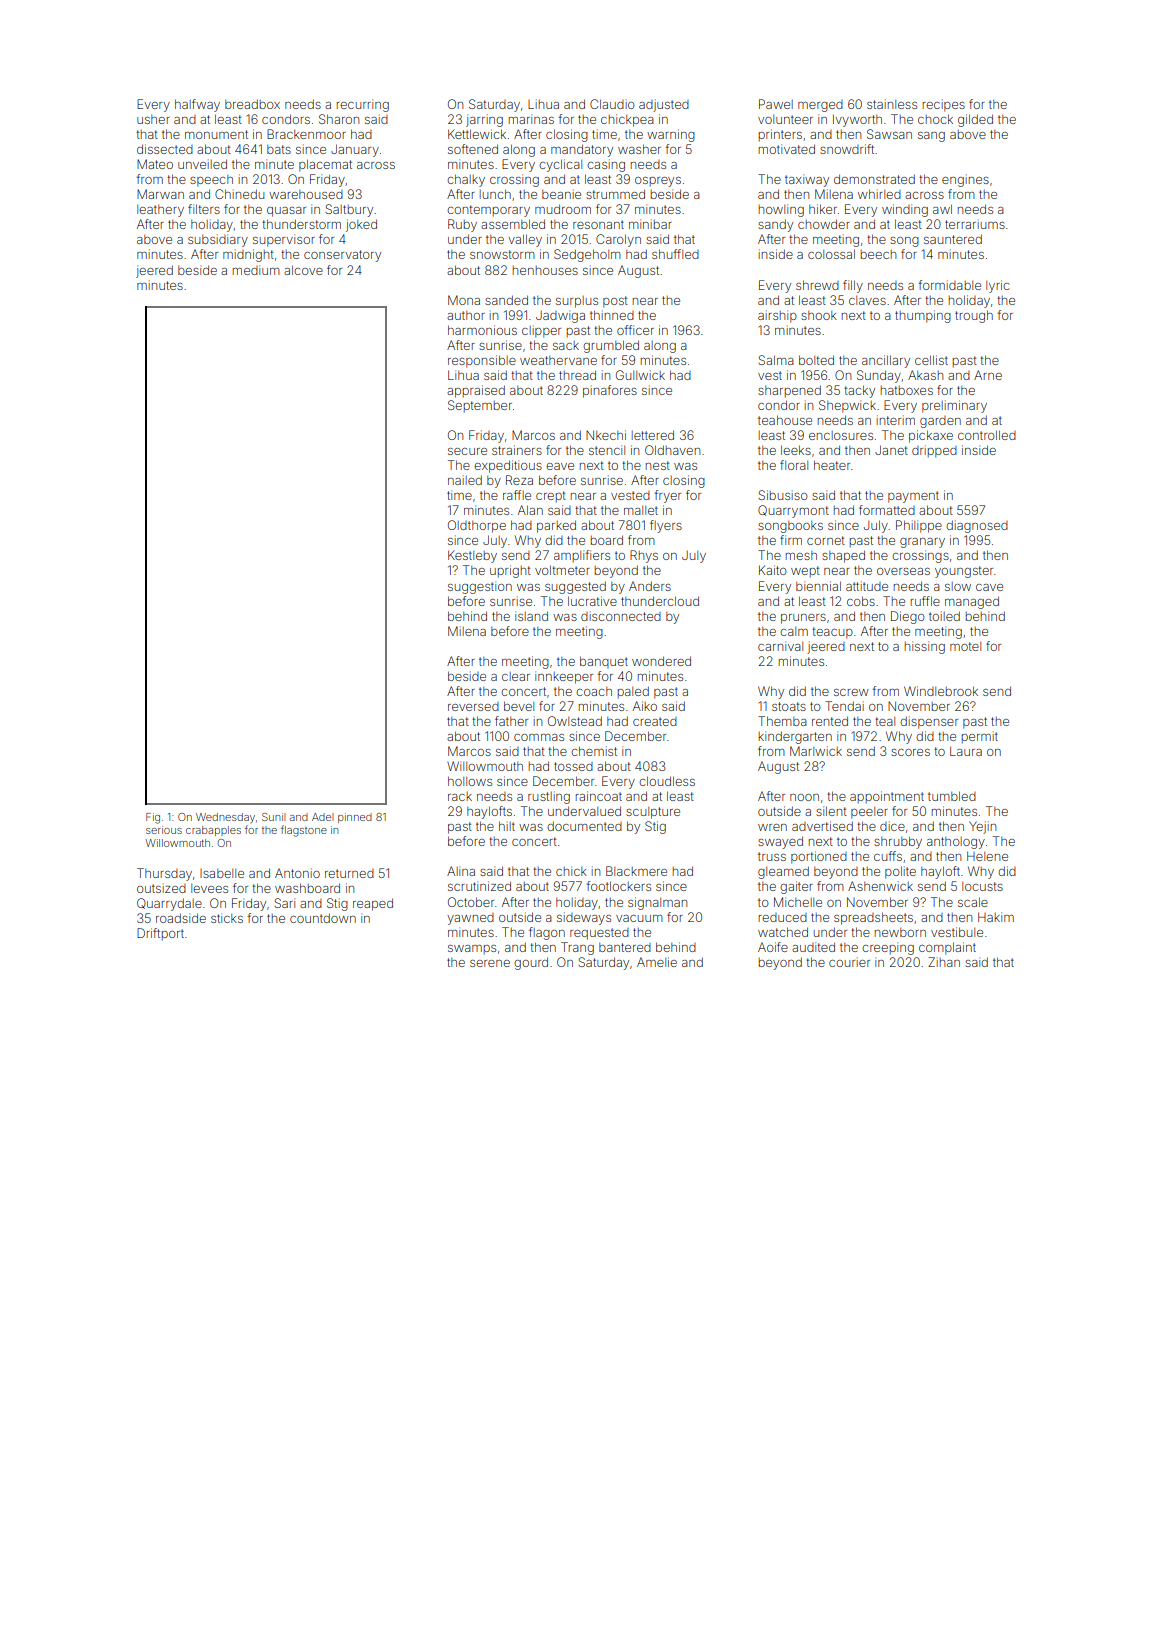  Describe the element at coordinates (929, 722) in the image. I see `dispenser` at that location.
